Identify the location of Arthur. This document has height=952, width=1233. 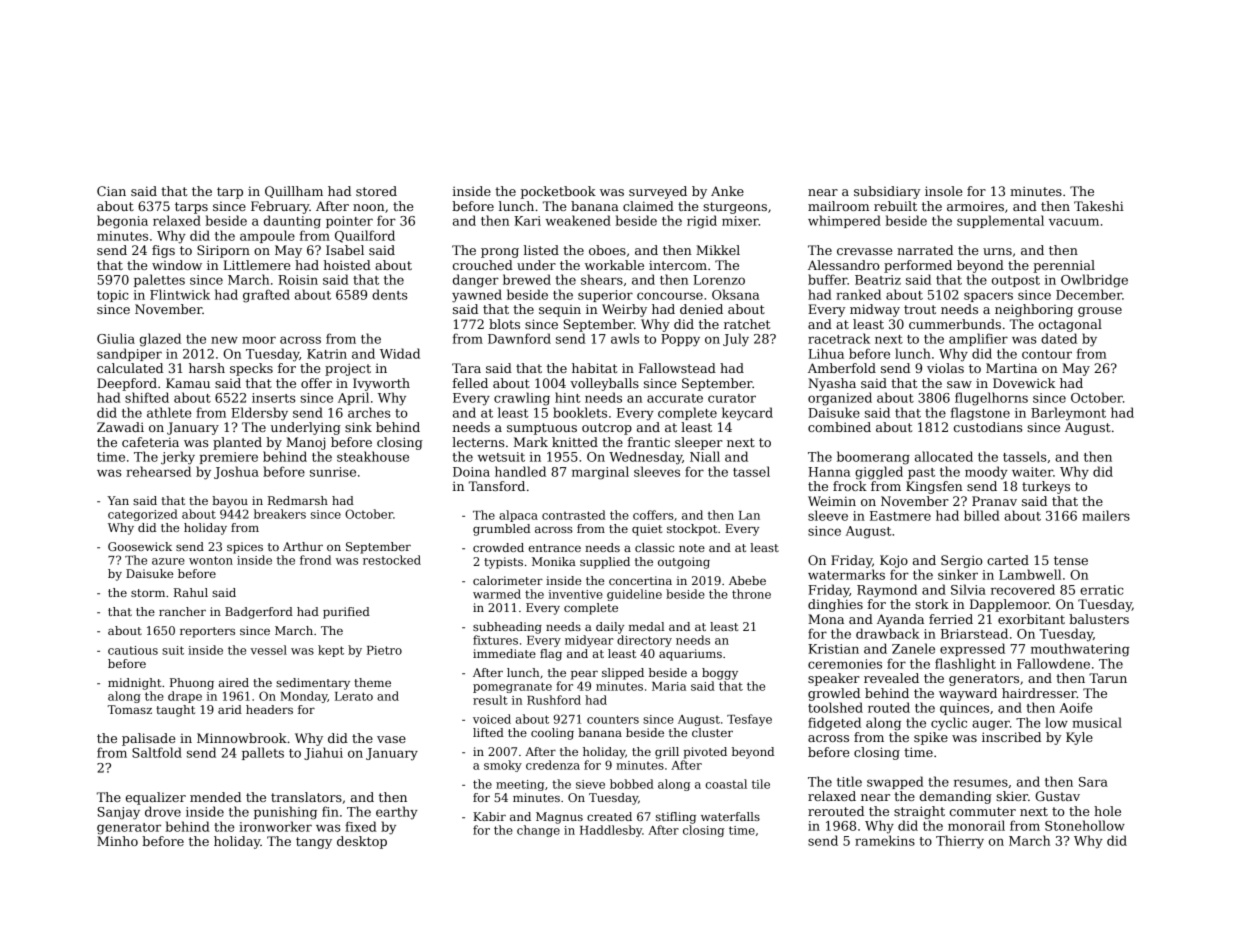
(303, 546).
